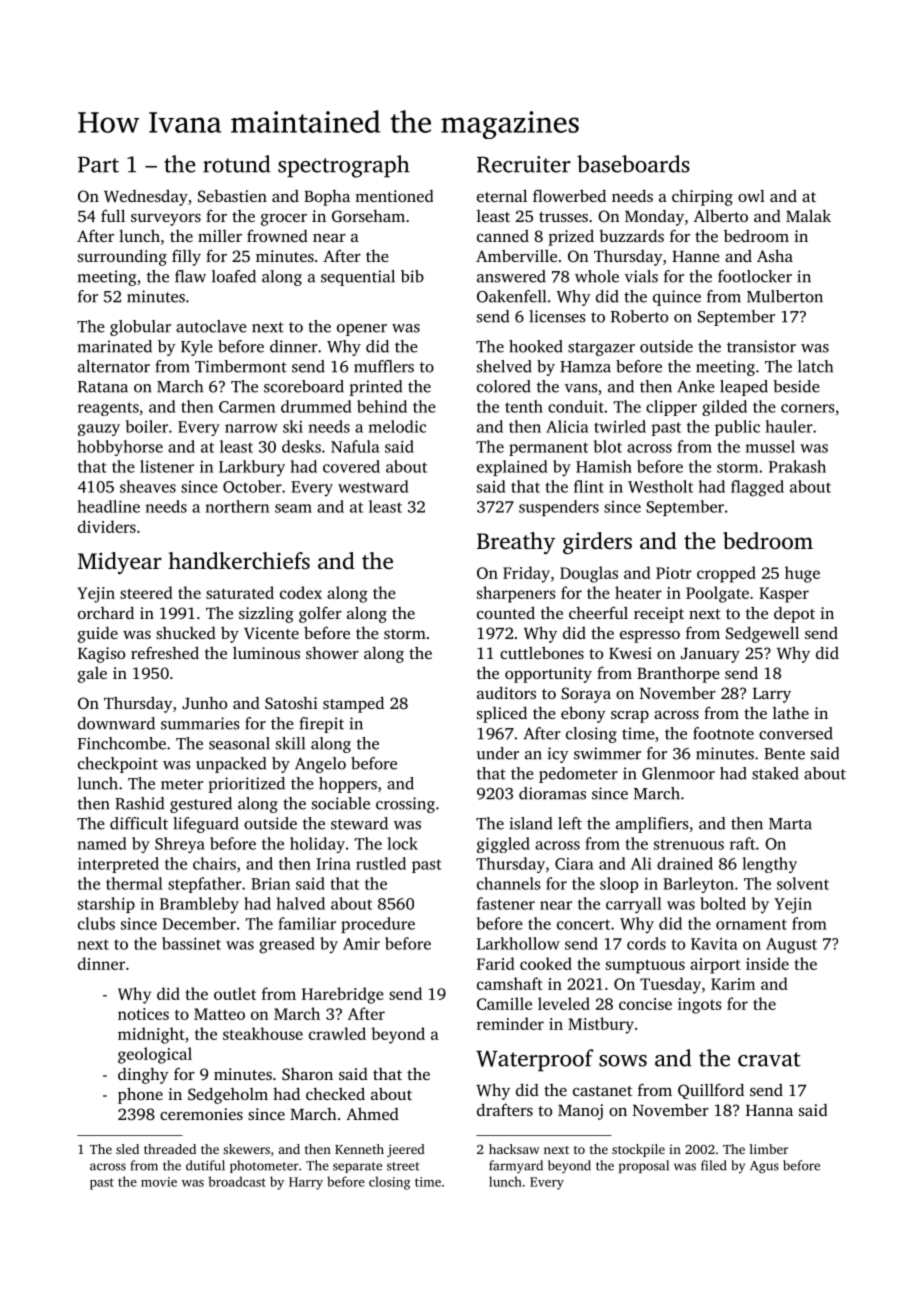 Image resolution: width=924 pixels, height=1308 pixels. What do you see at coordinates (373, 486) in the document?
I see `westward` at bounding box center [373, 486].
